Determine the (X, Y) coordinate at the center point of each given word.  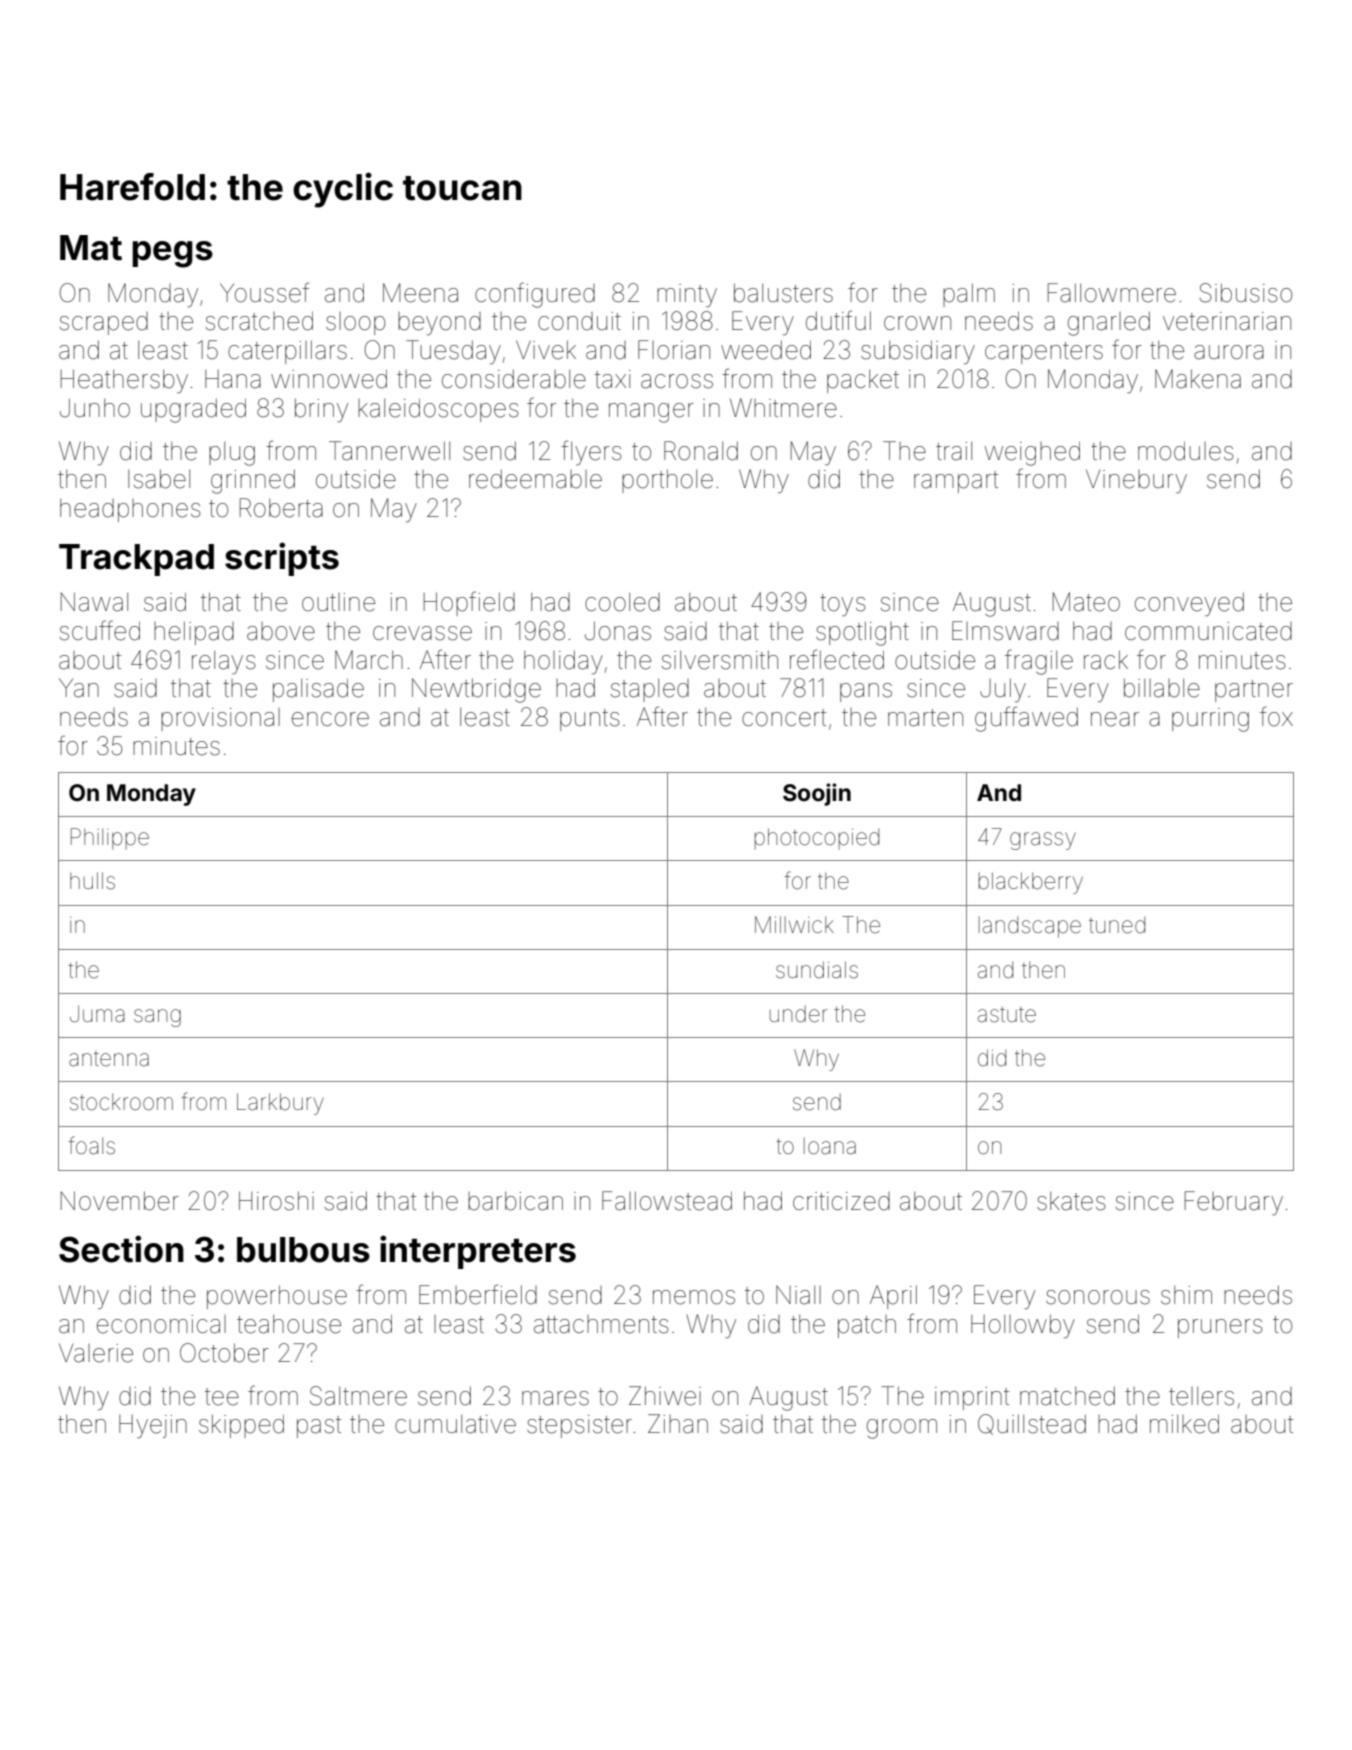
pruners (1220, 1328)
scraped (104, 323)
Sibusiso (1245, 293)
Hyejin (153, 1427)
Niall (798, 1295)
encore (330, 719)
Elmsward (1005, 631)
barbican (515, 1201)
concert (784, 718)
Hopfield (469, 603)
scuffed (100, 630)
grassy (1043, 841)
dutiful (838, 320)
